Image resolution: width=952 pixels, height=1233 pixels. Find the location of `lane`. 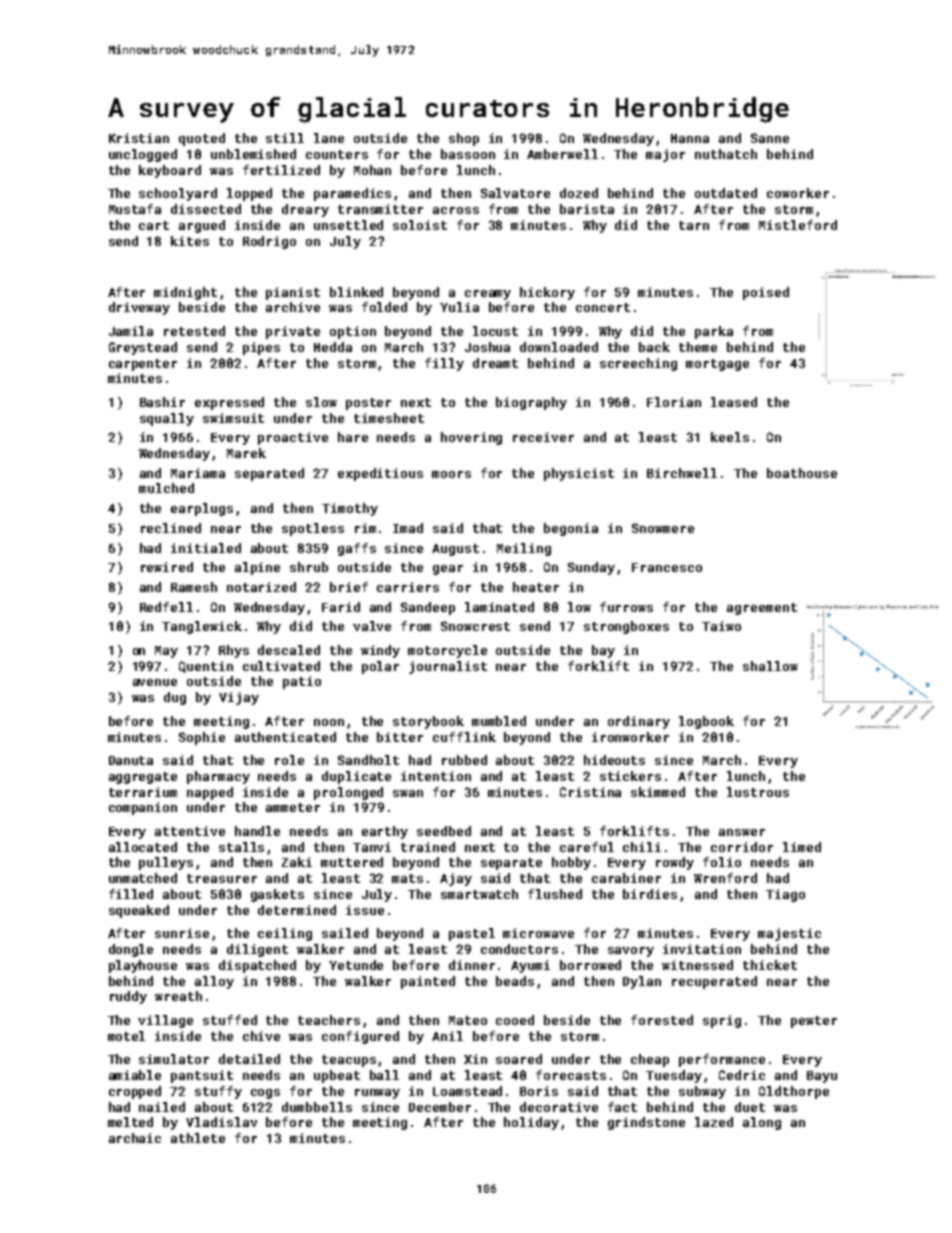

lane is located at coordinates (329, 138).
